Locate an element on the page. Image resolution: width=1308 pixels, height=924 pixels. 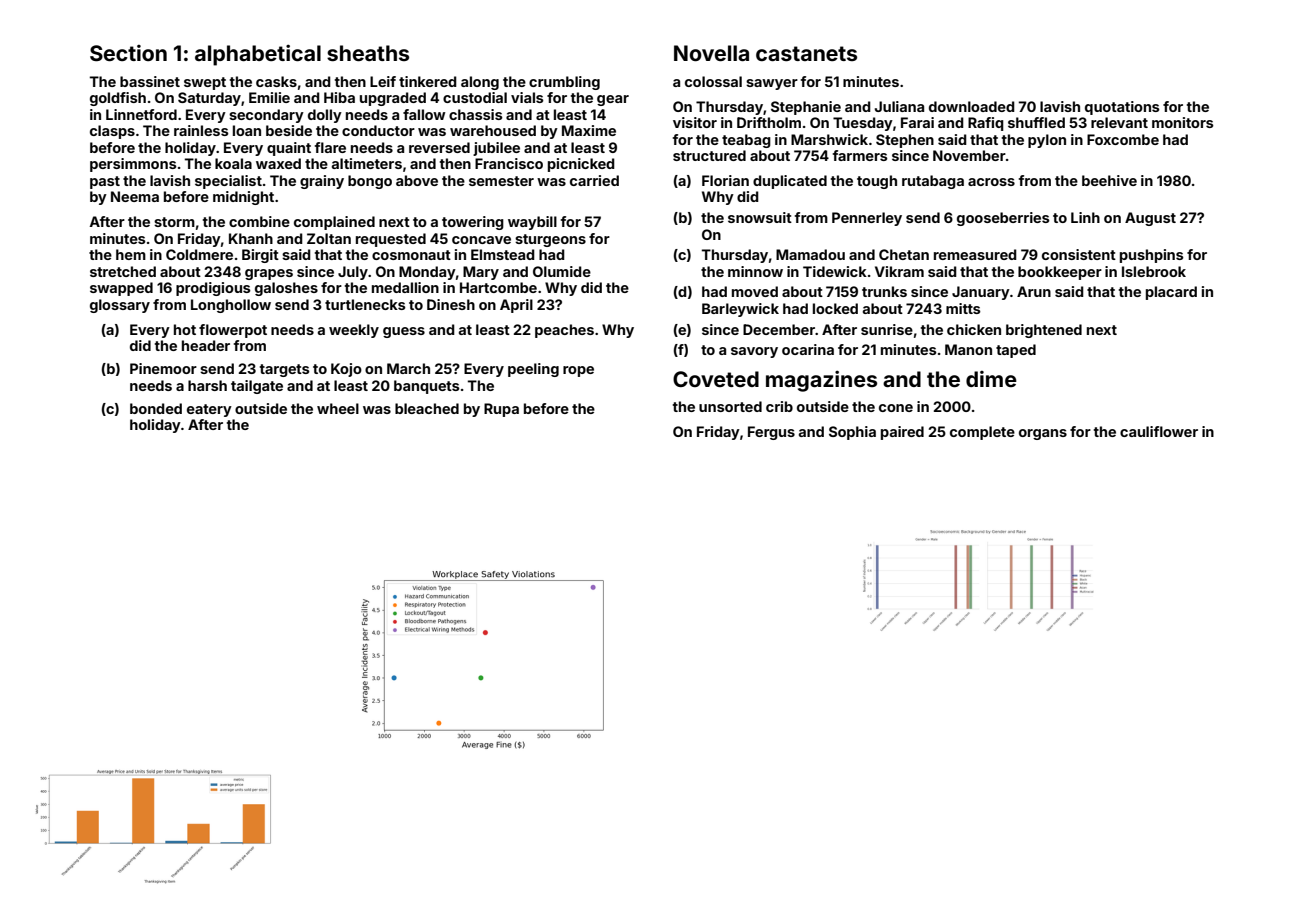
quaint is located at coordinates (289, 149).
